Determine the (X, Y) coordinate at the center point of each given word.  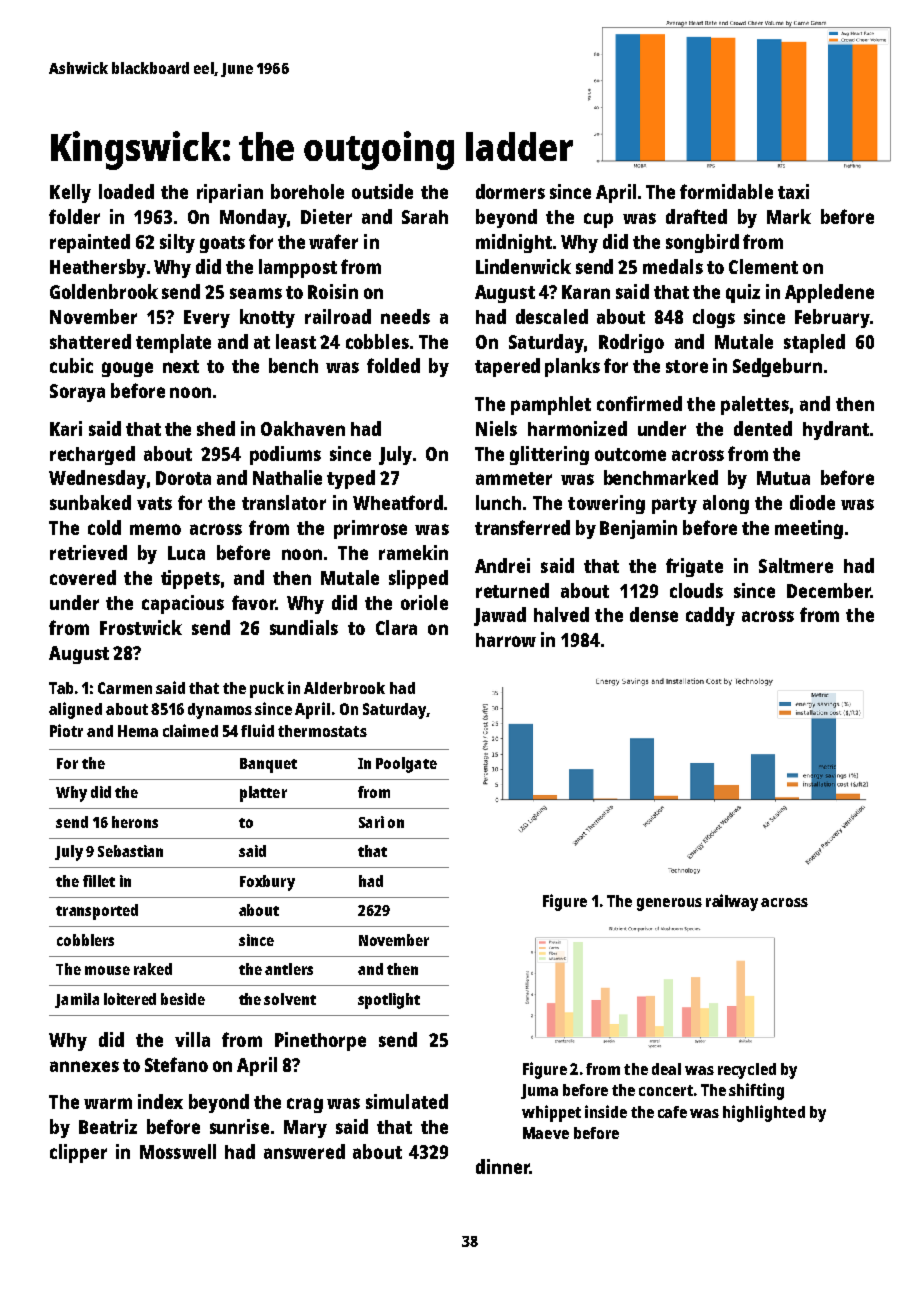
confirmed (639, 403)
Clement (763, 266)
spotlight (389, 1001)
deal (666, 1069)
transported (97, 912)
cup (598, 220)
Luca (186, 553)
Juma (539, 1091)
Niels (496, 428)
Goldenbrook (104, 291)
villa (192, 1039)
